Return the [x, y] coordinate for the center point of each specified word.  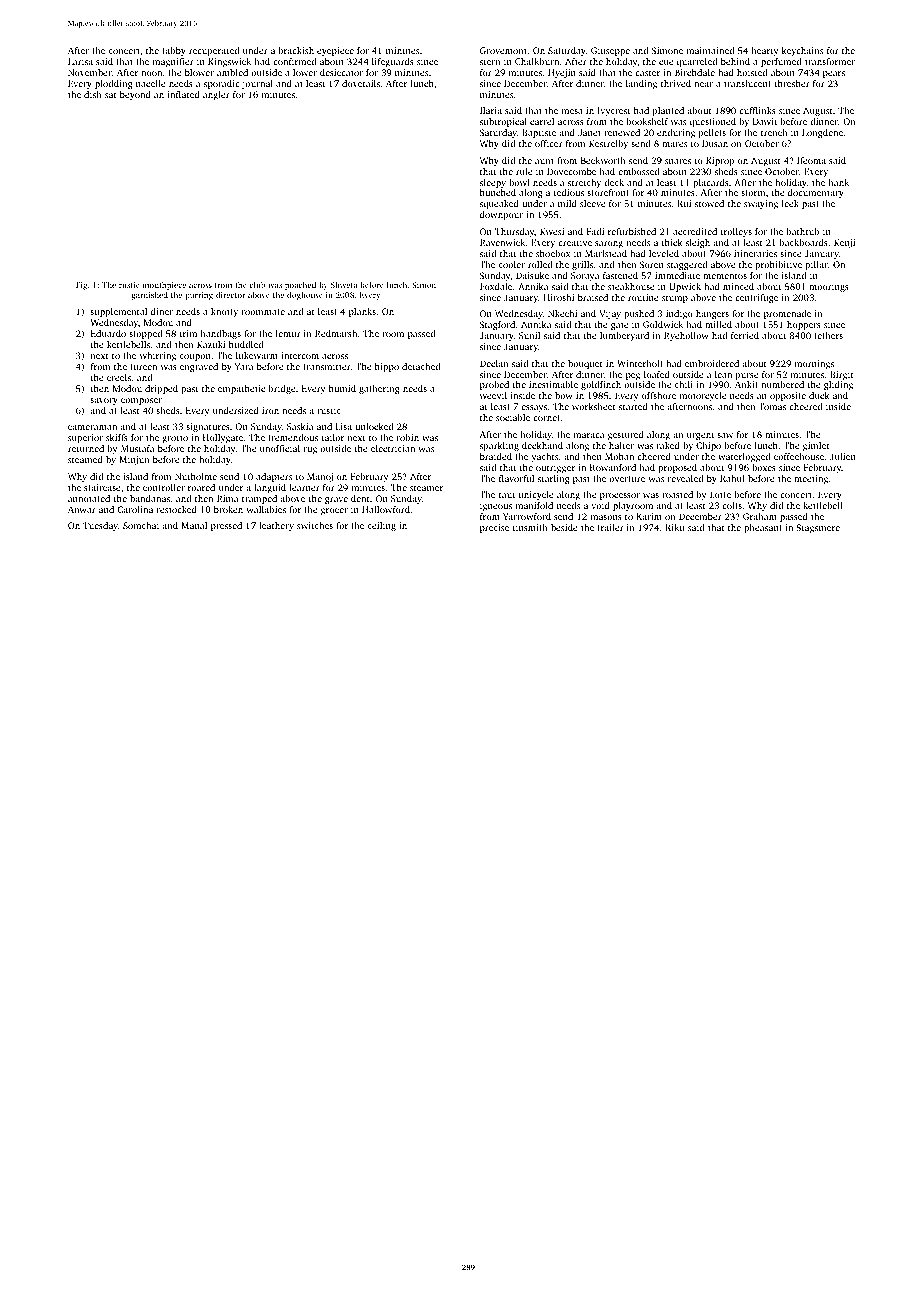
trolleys [736, 232]
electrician [393, 448]
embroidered [712, 363]
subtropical [503, 122]
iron [270, 410]
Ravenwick [502, 242]
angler [216, 95]
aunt [544, 161]
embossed [638, 171]
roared [201, 487]
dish [92, 94]
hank [839, 182]
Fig [81, 286]
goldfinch [601, 385]
